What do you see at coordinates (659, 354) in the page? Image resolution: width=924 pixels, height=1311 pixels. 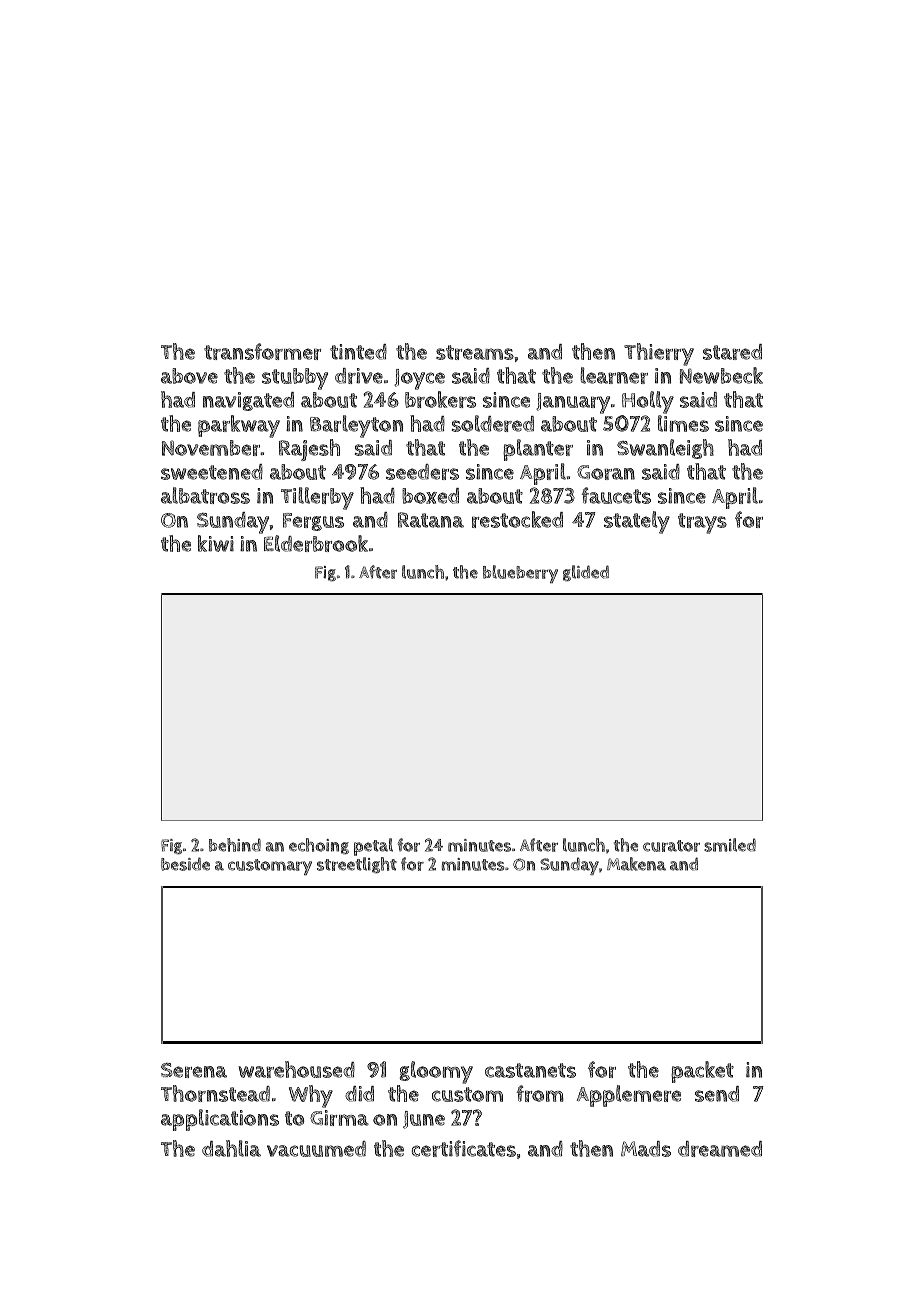 I see `Thierry` at bounding box center [659, 354].
